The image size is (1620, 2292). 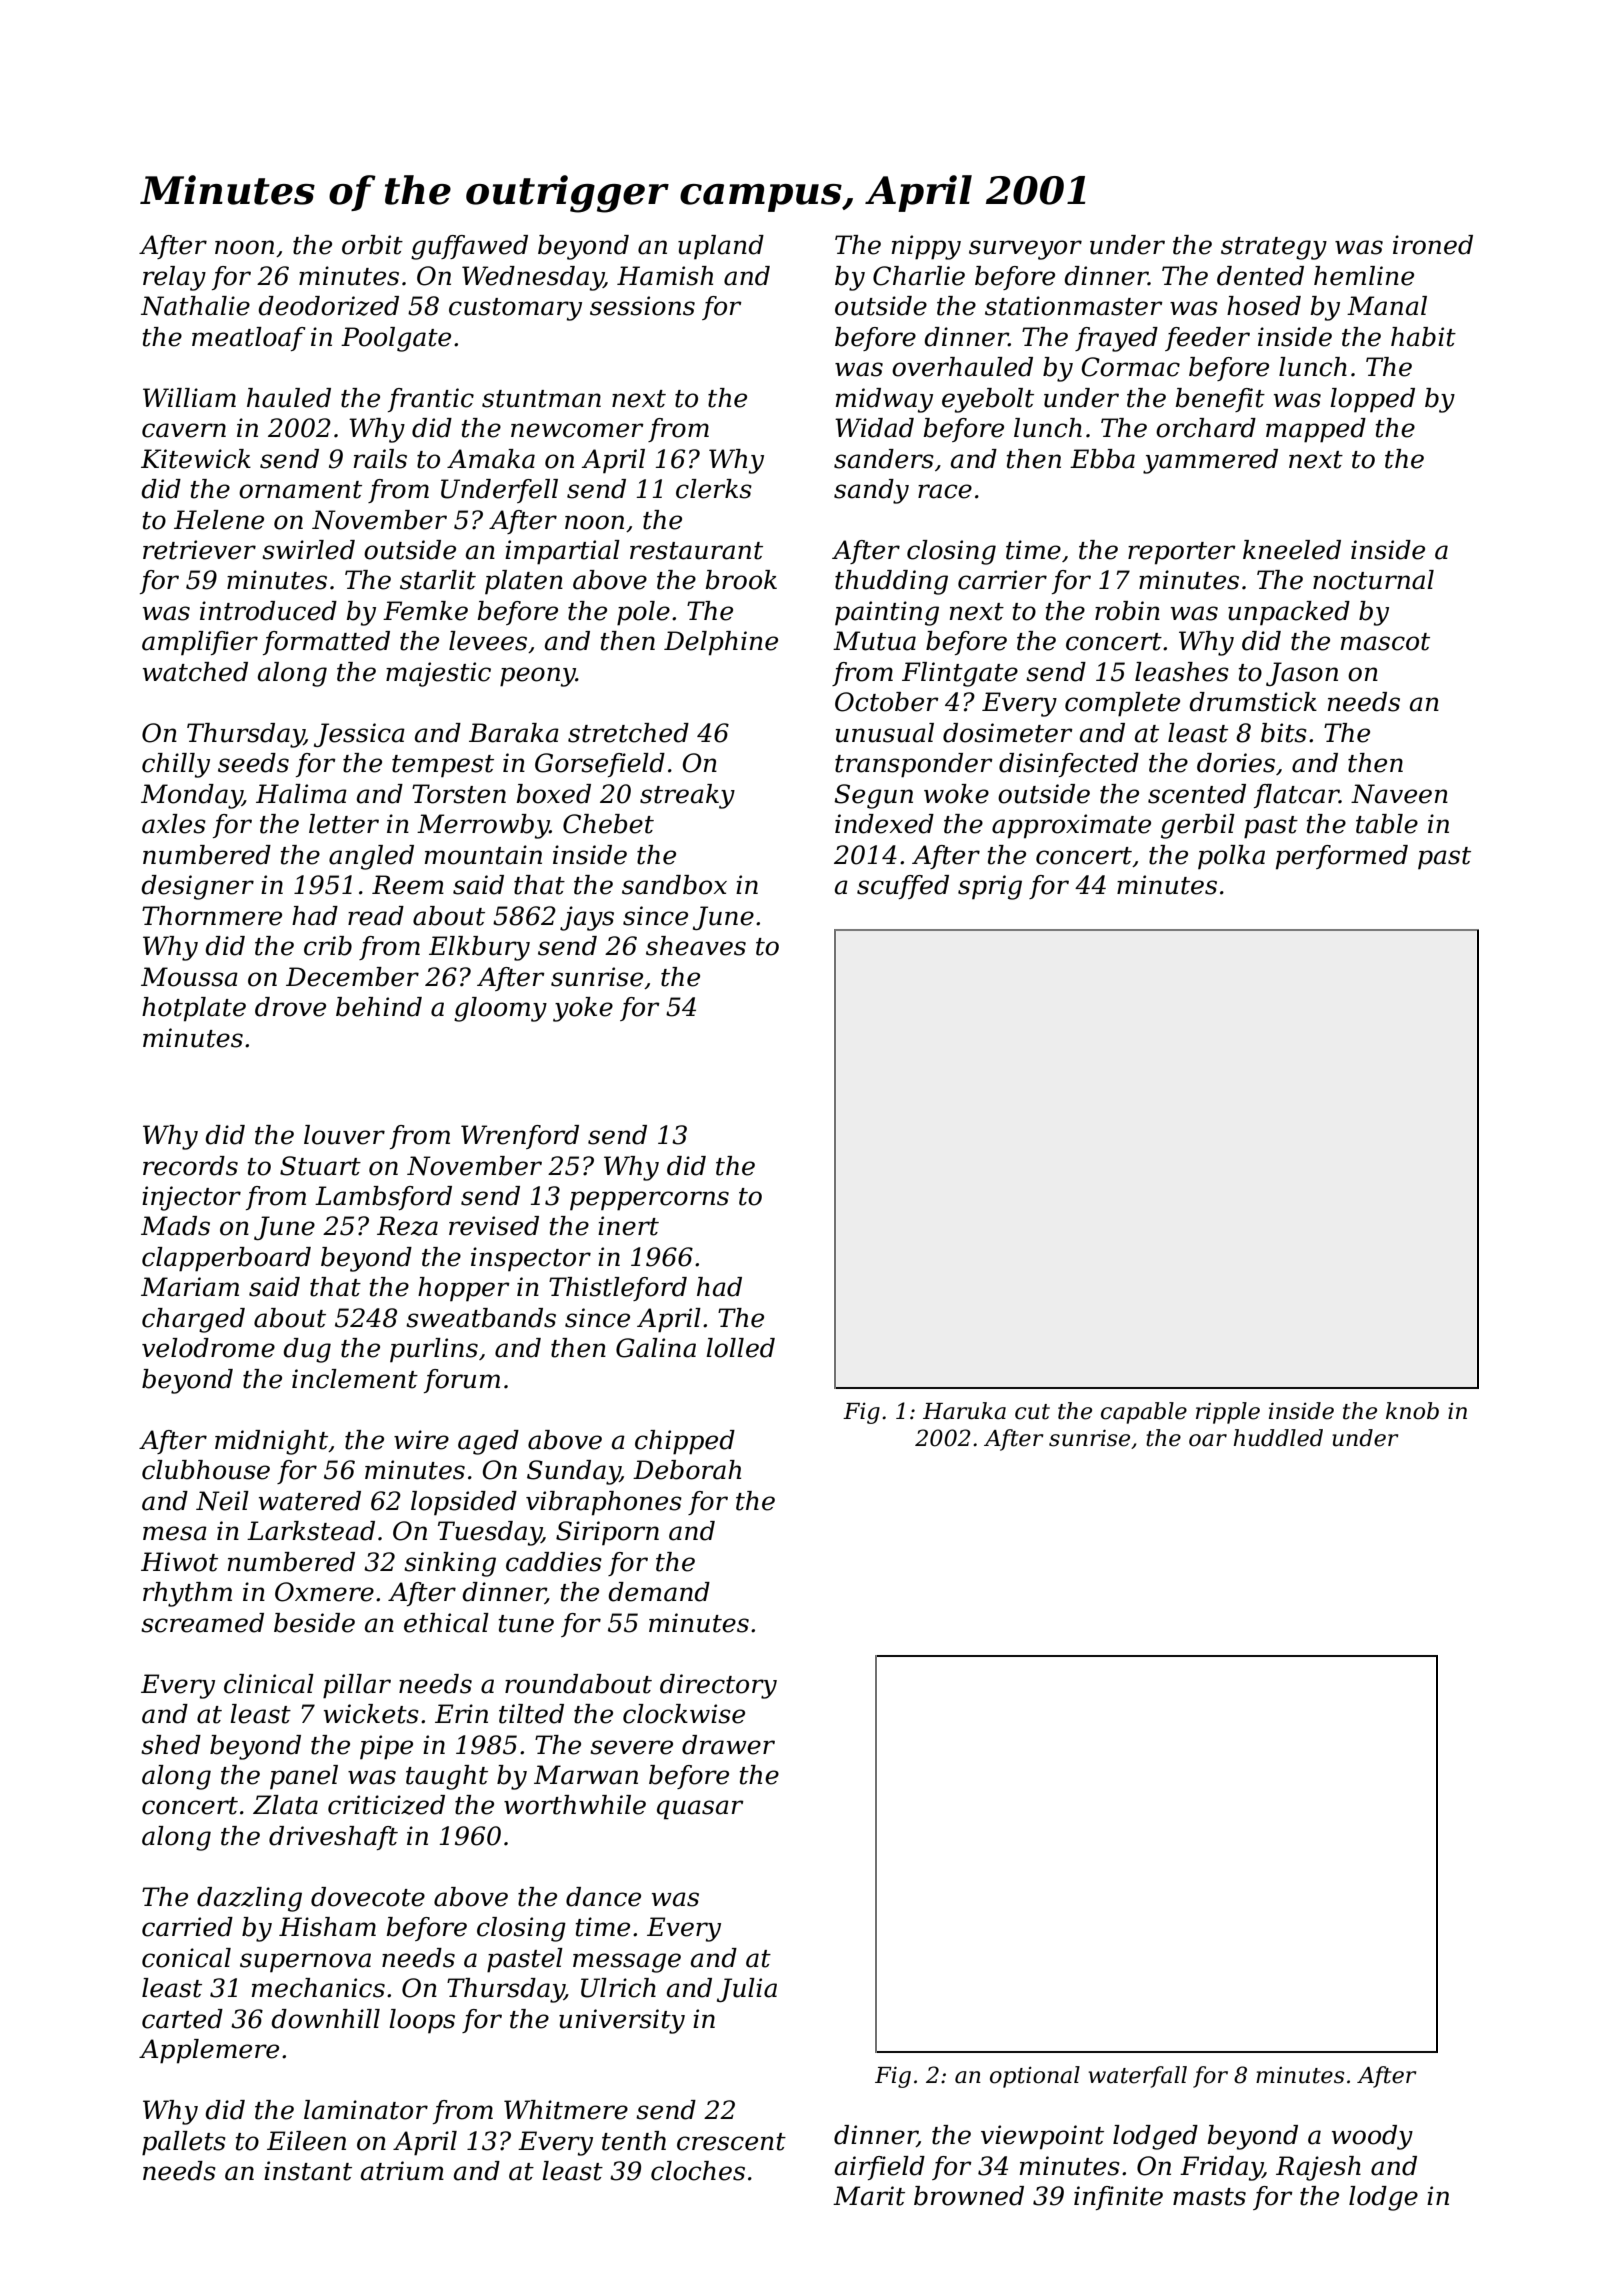 What do you see at coordinates (541, 399) in the screenshot?
I see `stuntman` at bounding box center [541, 399].
